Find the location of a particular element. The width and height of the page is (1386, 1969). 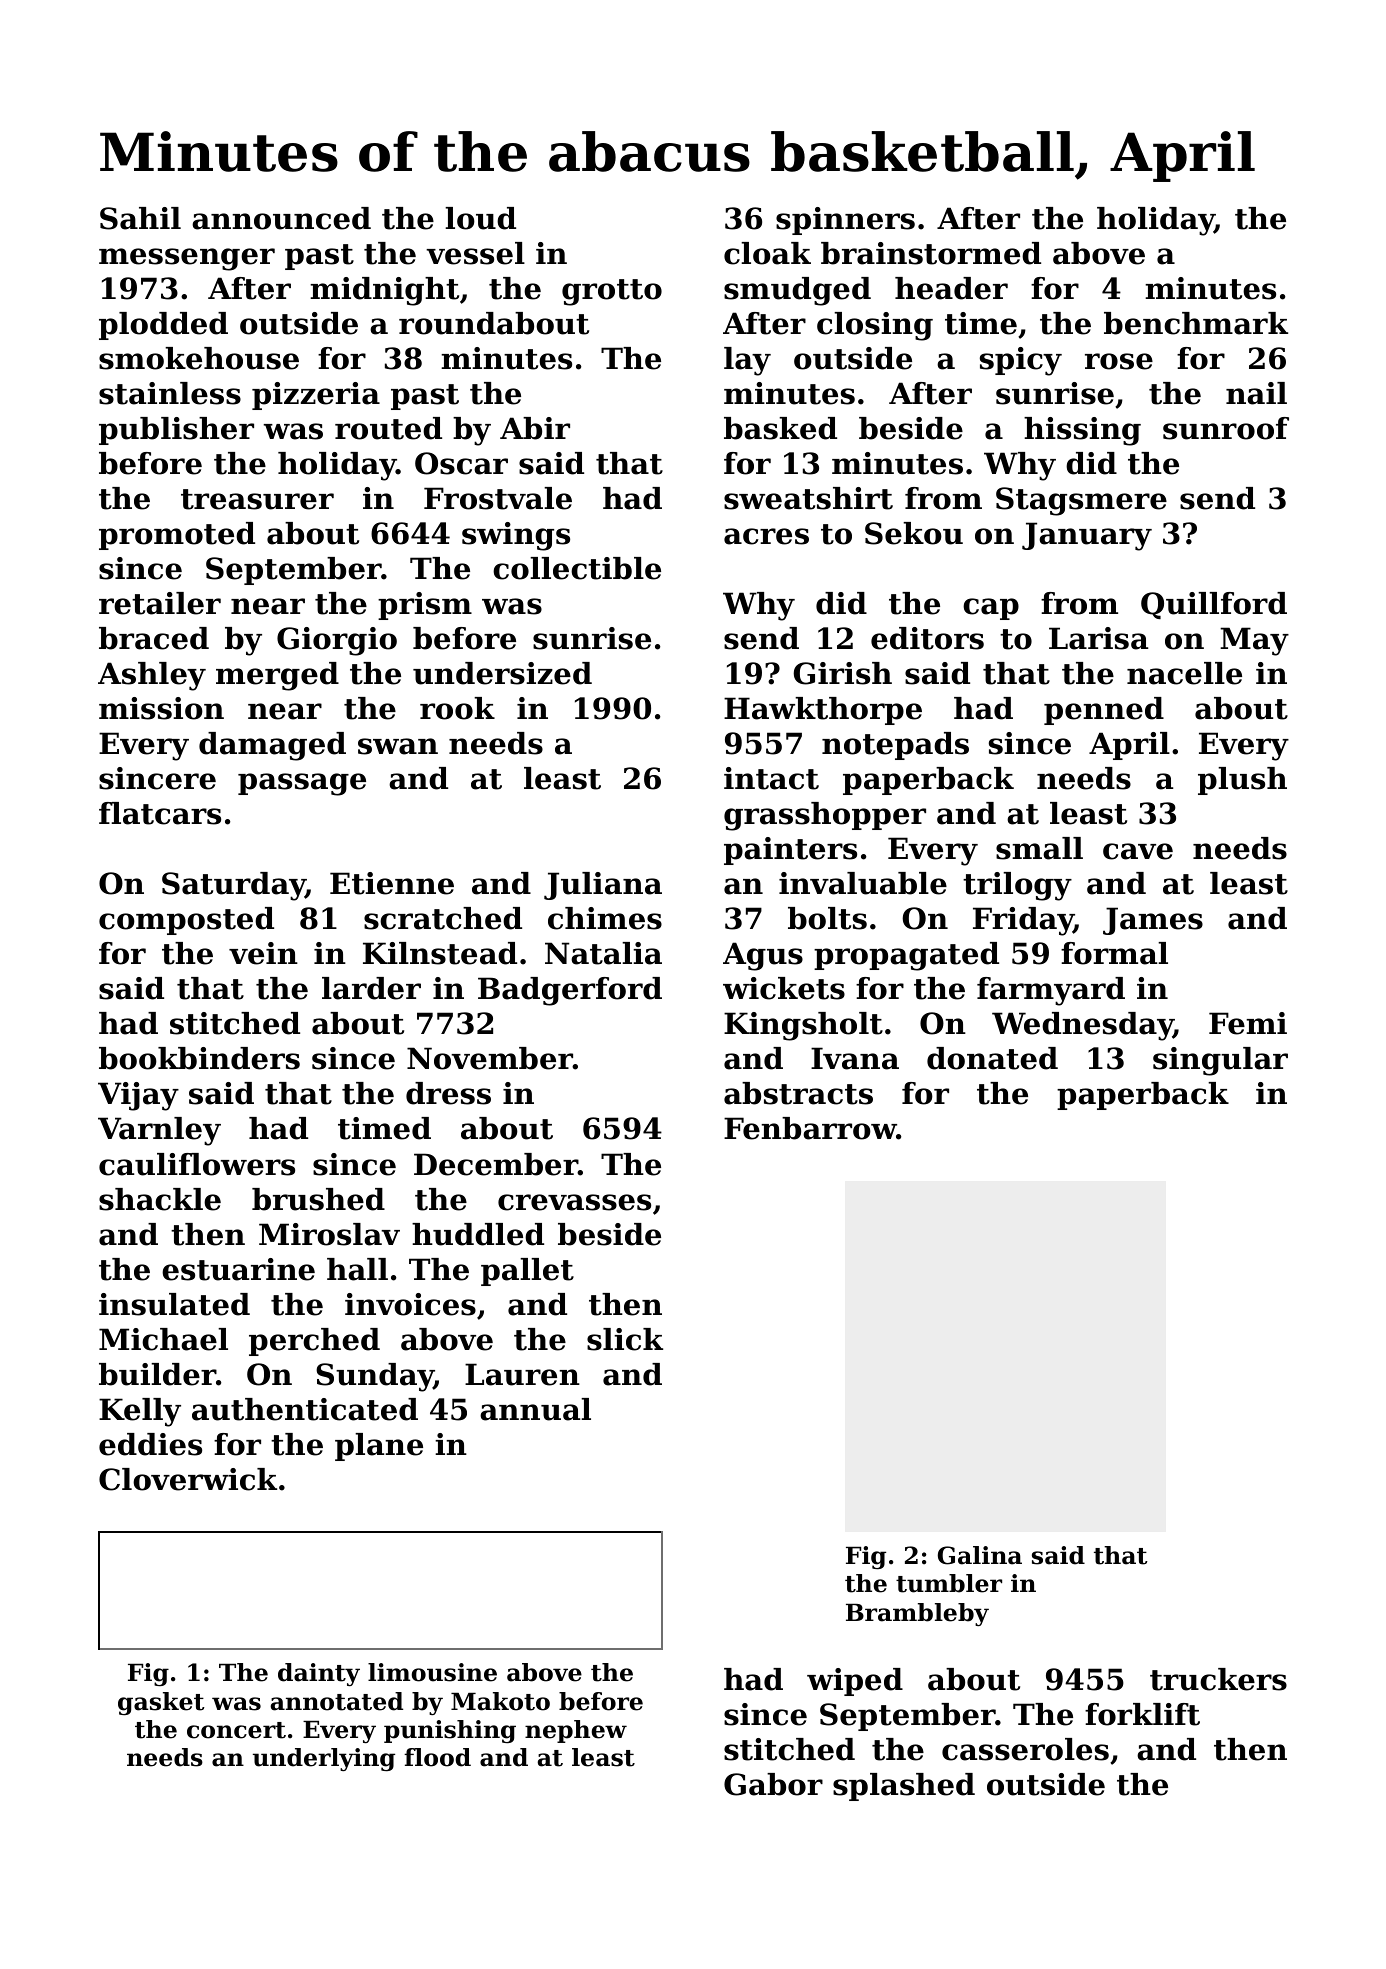

Galina is located at coordinates (980, 1555).
